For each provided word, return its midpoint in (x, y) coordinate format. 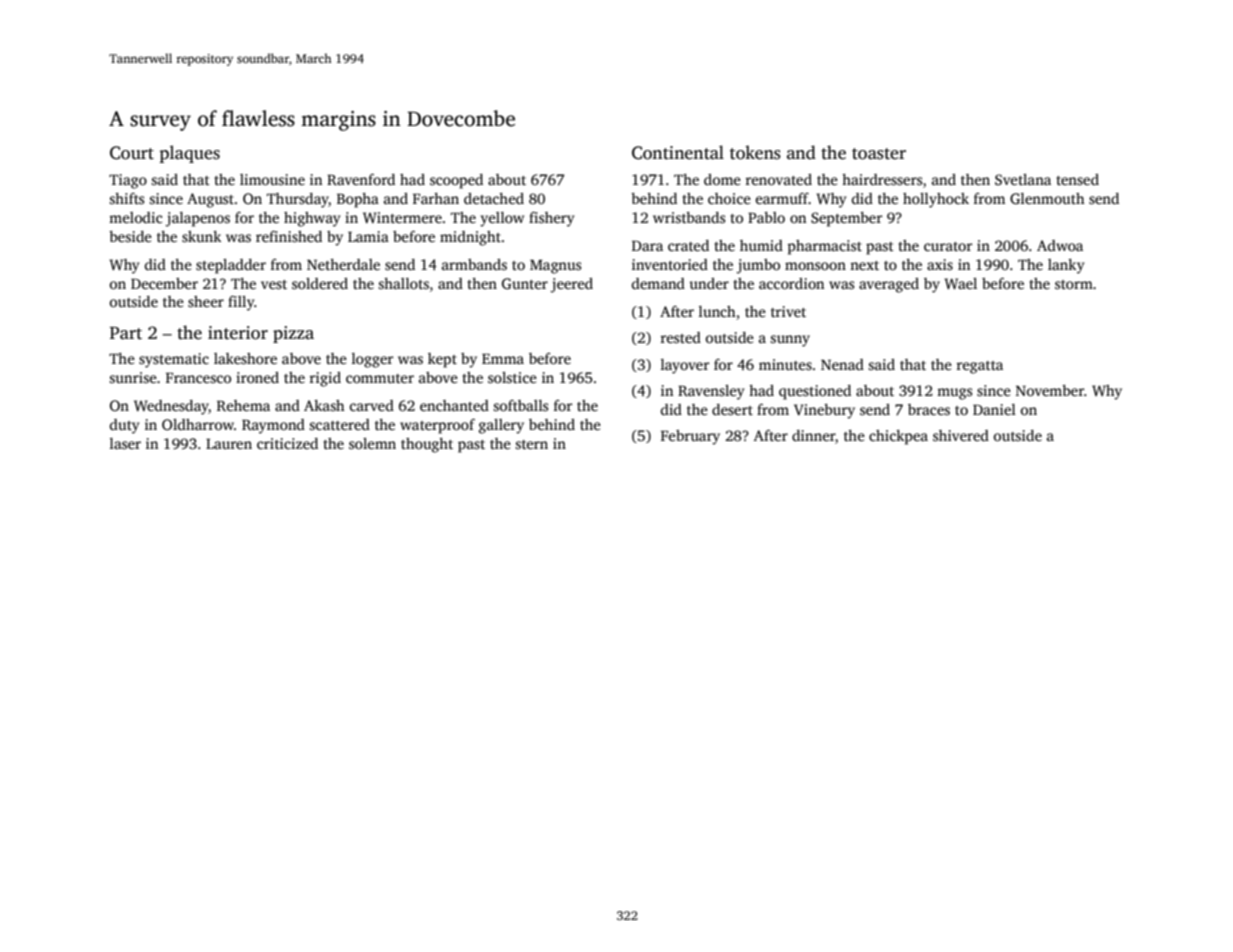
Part (126, 333)
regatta (979, 367)
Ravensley (711, 392)
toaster (879, 154)
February (690, 437)
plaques (189, 154)
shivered (961, 435)
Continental (678, 152)
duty (124, 426)
